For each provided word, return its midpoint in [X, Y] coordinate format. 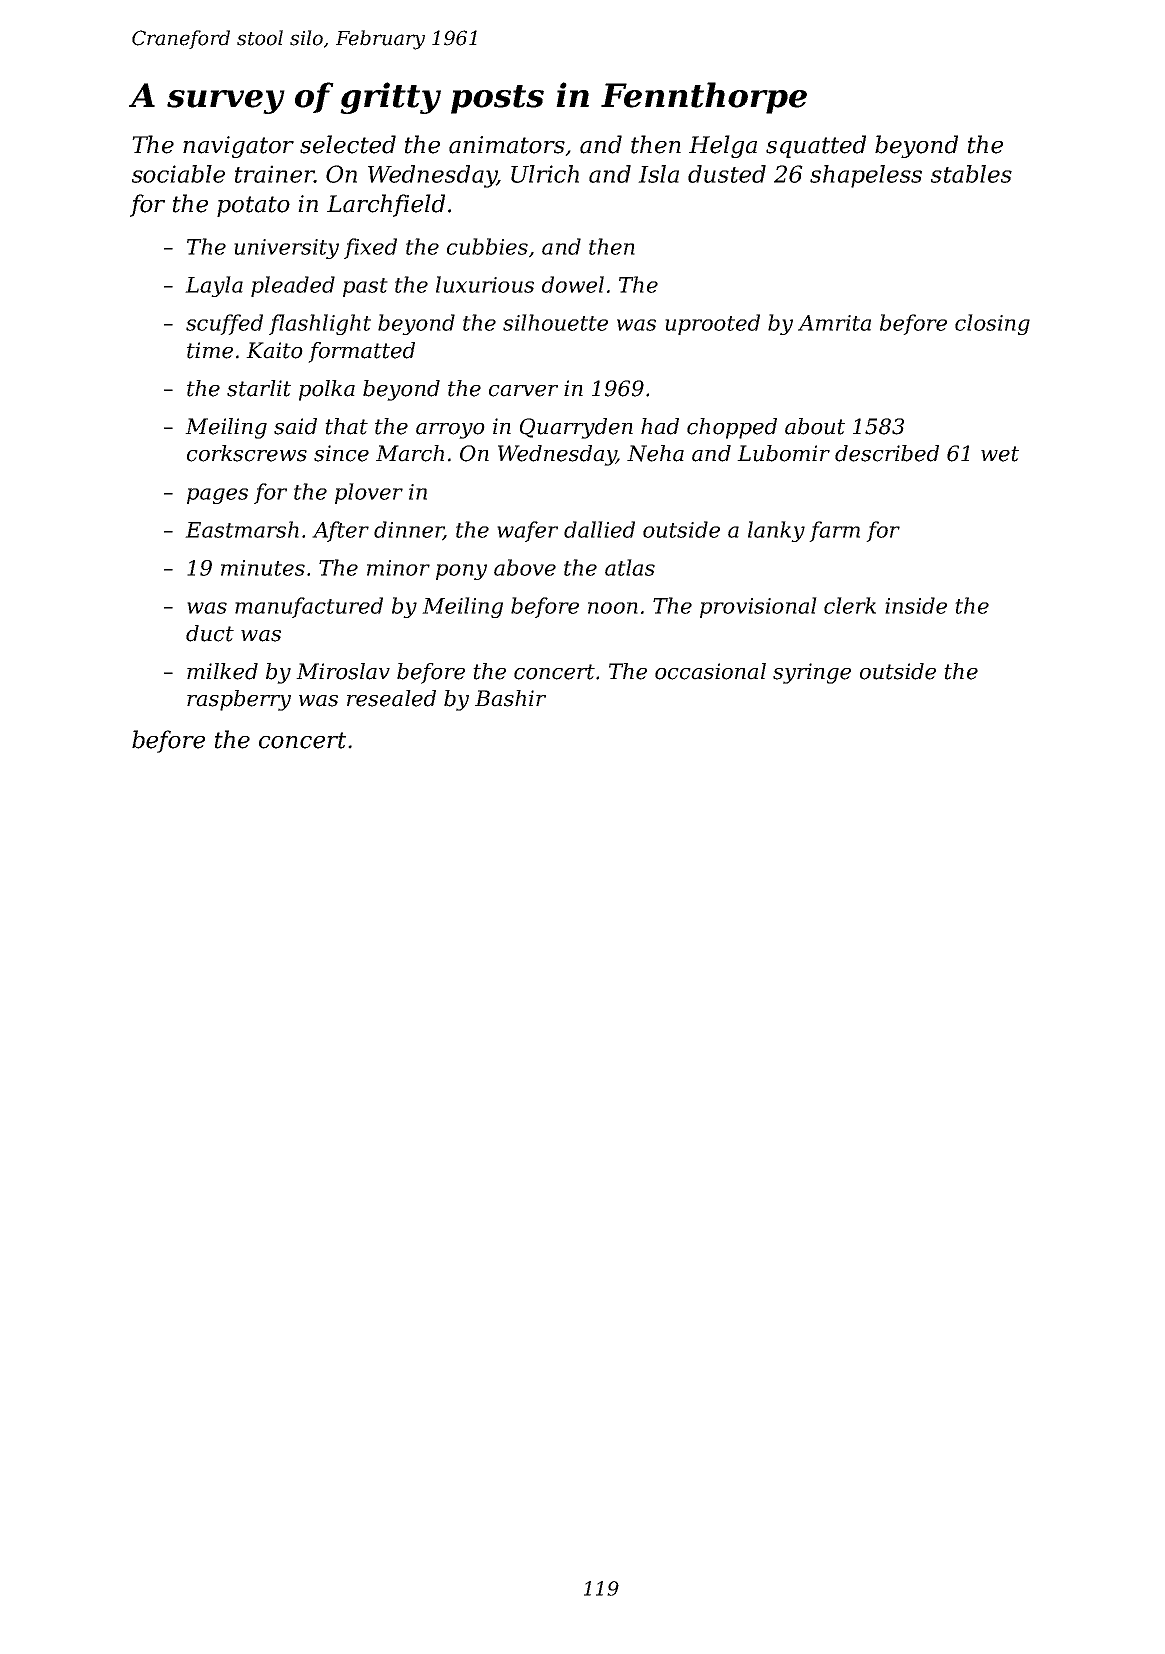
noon [613, 608]
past [365, 287]
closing [992, 324]
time [210, 350]
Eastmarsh [242, 529]
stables [971, 174]
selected [348, 144]
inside [916, 605]
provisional [758, 607]
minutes [263, 568]
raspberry [239, 700]
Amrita [834, 323]
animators [507, 145]
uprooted [712, 324]
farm [834, 531]
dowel [573, 284]
